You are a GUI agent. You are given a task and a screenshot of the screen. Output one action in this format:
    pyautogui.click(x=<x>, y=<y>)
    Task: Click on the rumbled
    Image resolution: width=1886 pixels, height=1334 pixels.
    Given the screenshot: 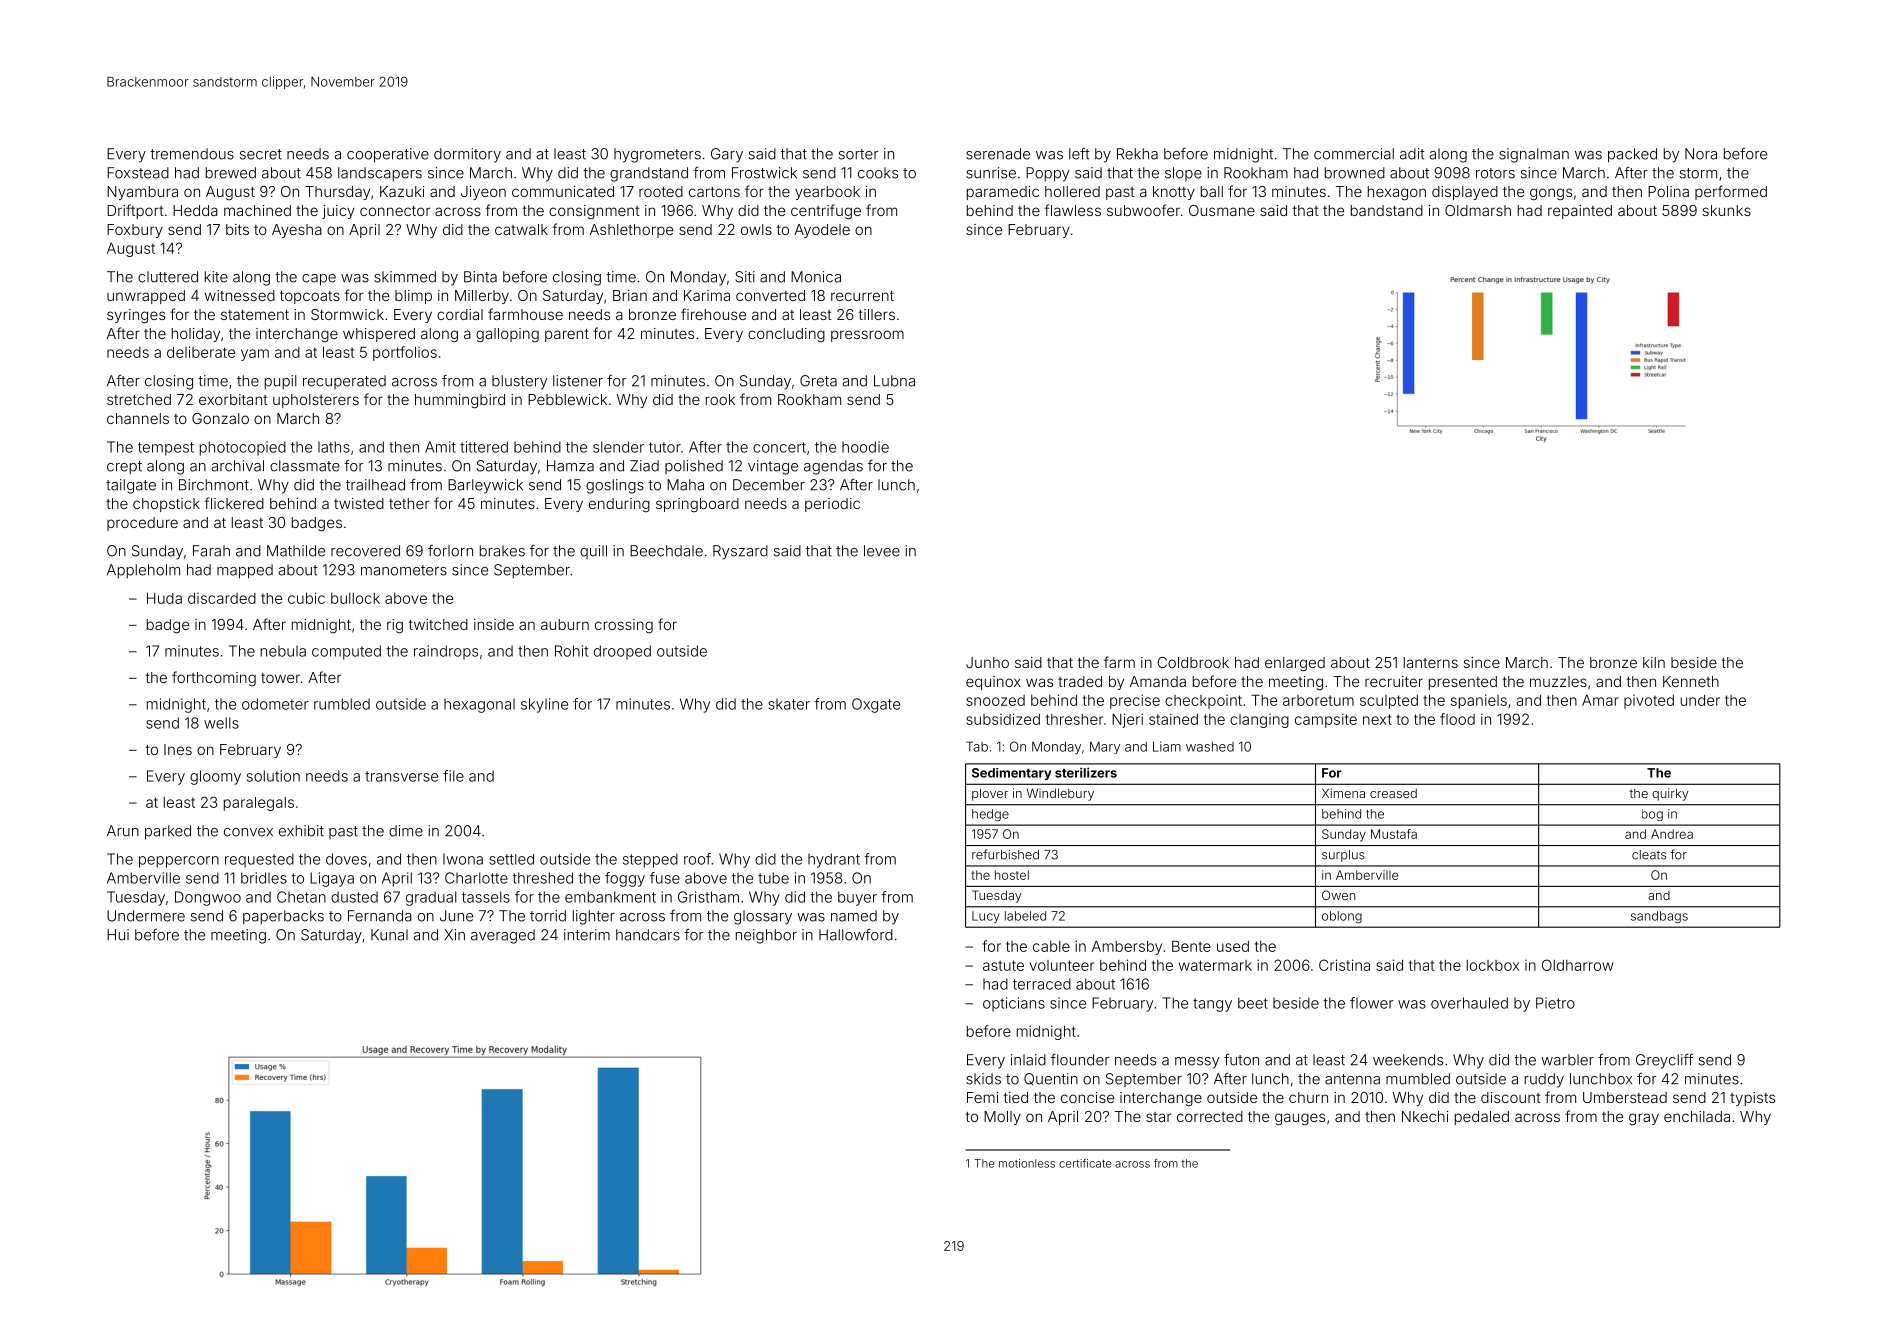 What is the action you would take?
    pyautogui.click(x=342, y=704)
